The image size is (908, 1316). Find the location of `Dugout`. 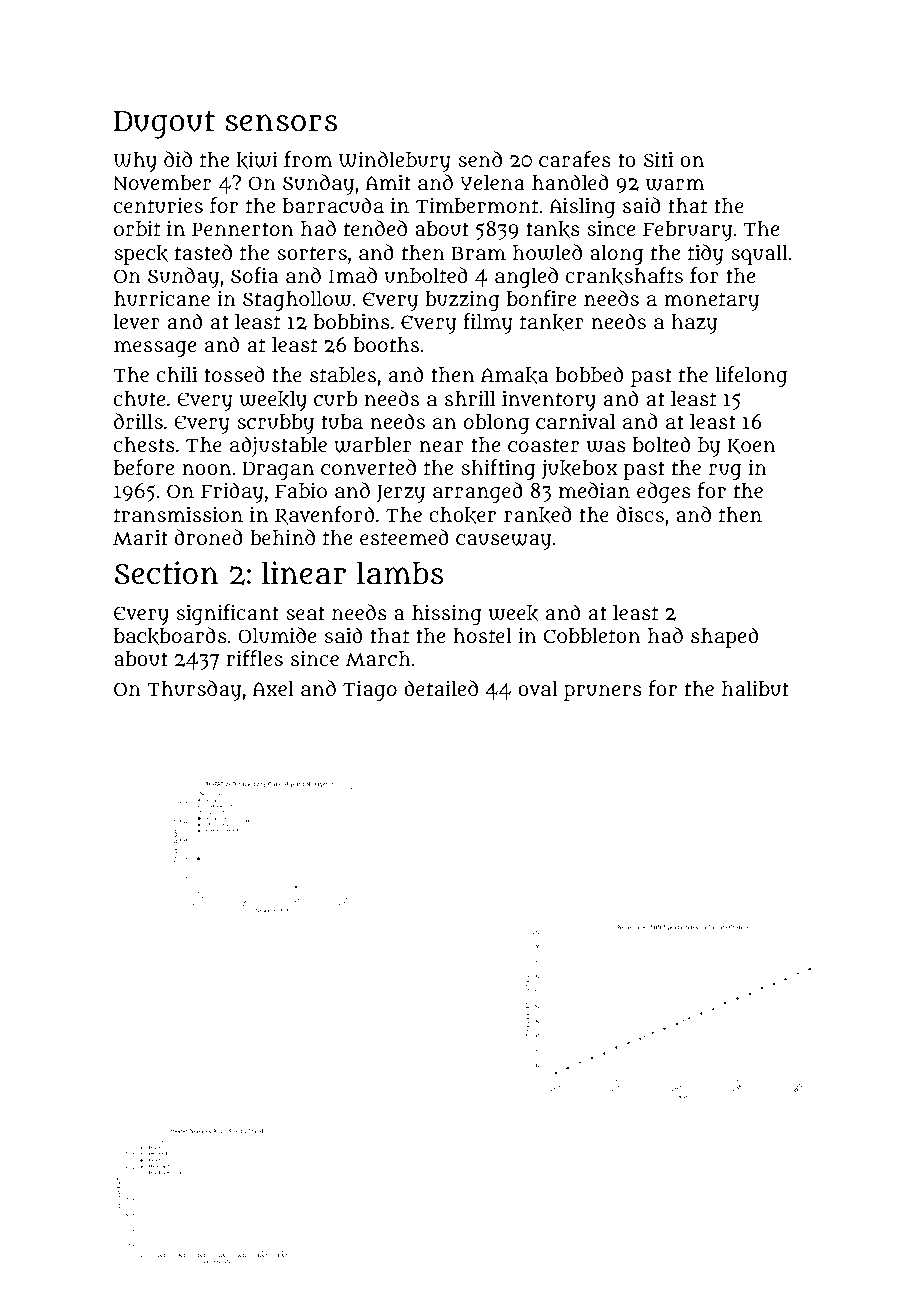

Dugout is located at coordinates (164, 125).
